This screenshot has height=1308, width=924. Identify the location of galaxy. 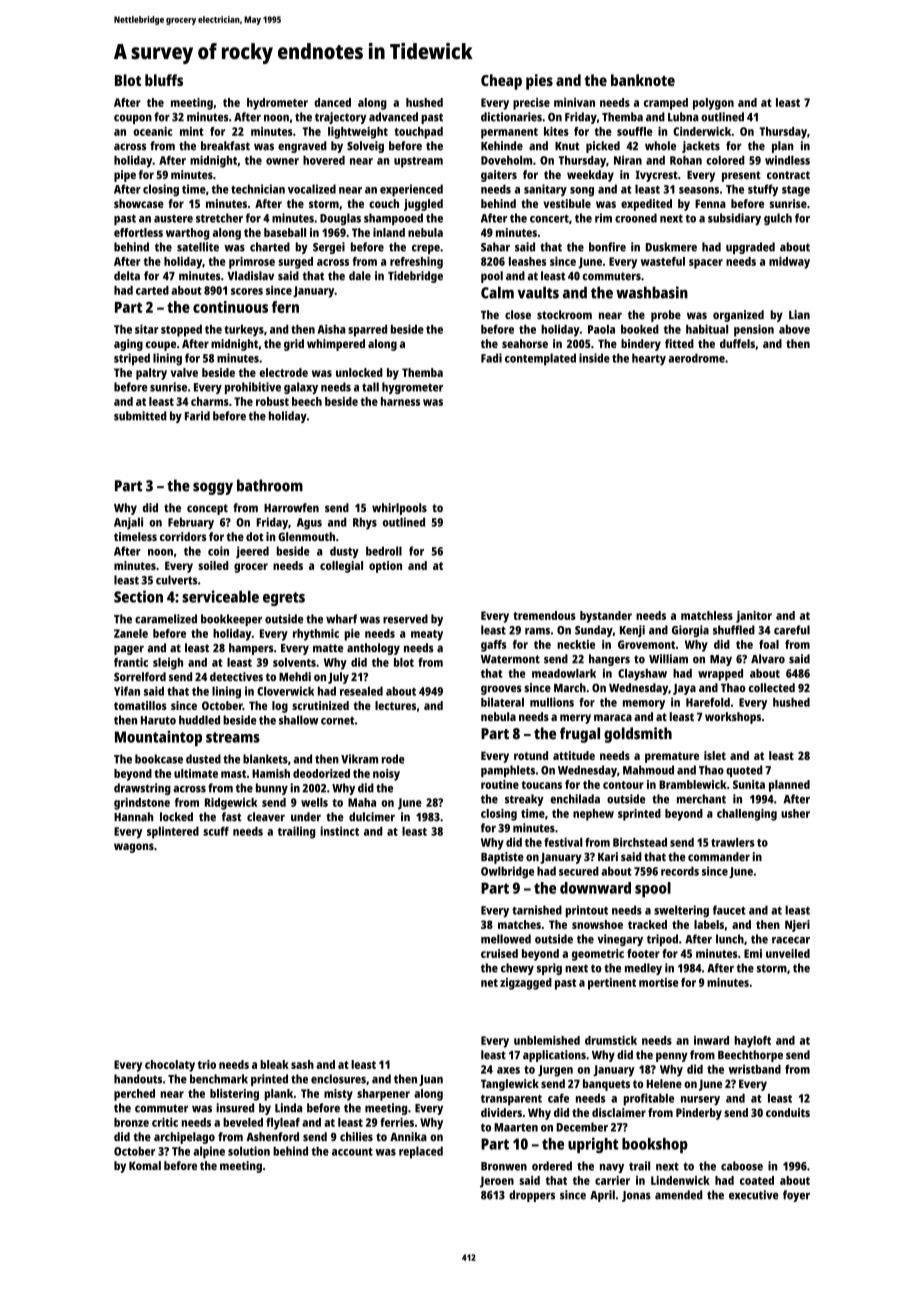
(301, 388).
